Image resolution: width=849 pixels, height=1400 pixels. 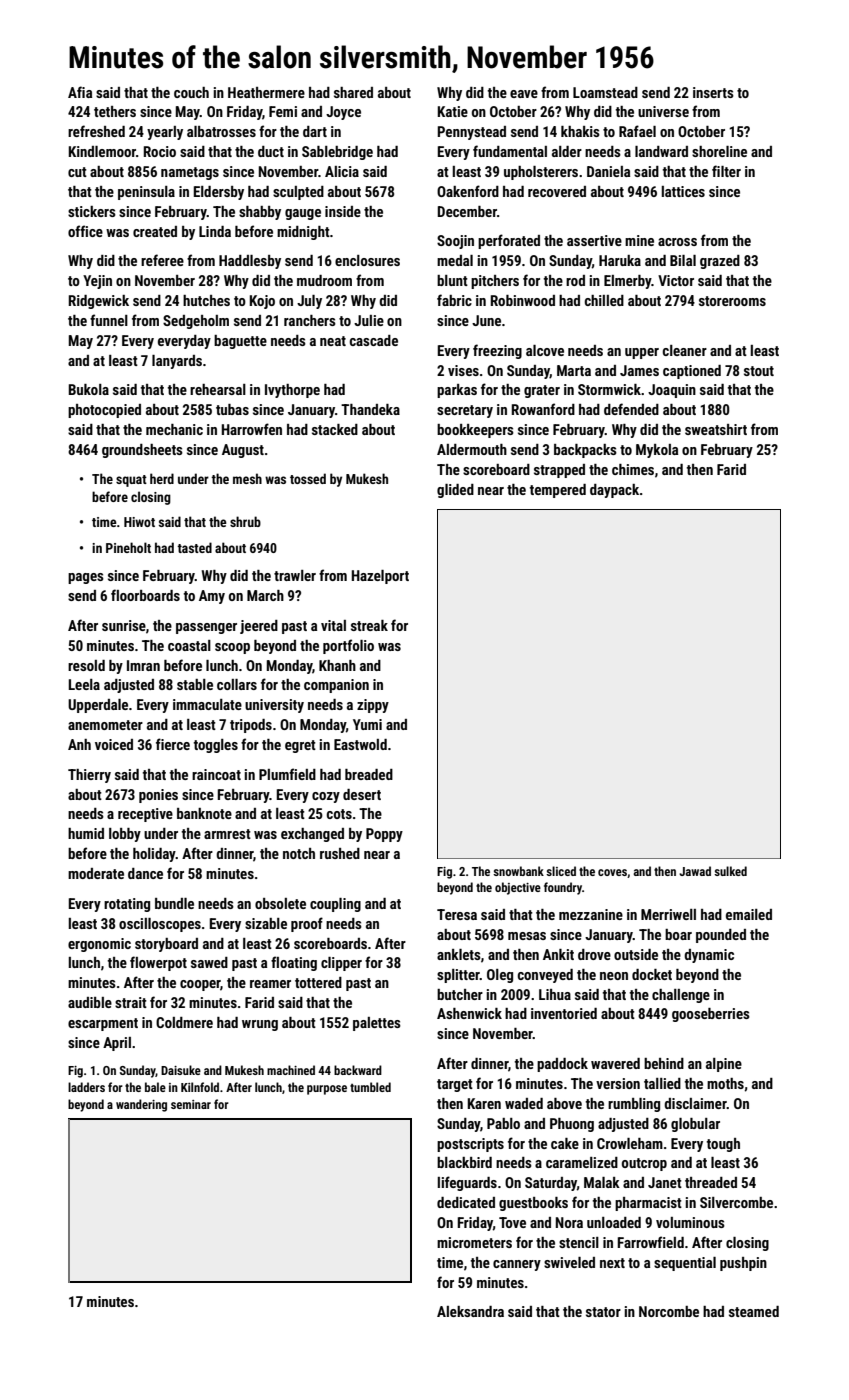 What do you see at coordinates (657, 451) in the screenshot?
I see `Mykola` at bounding box center [657, 451].
